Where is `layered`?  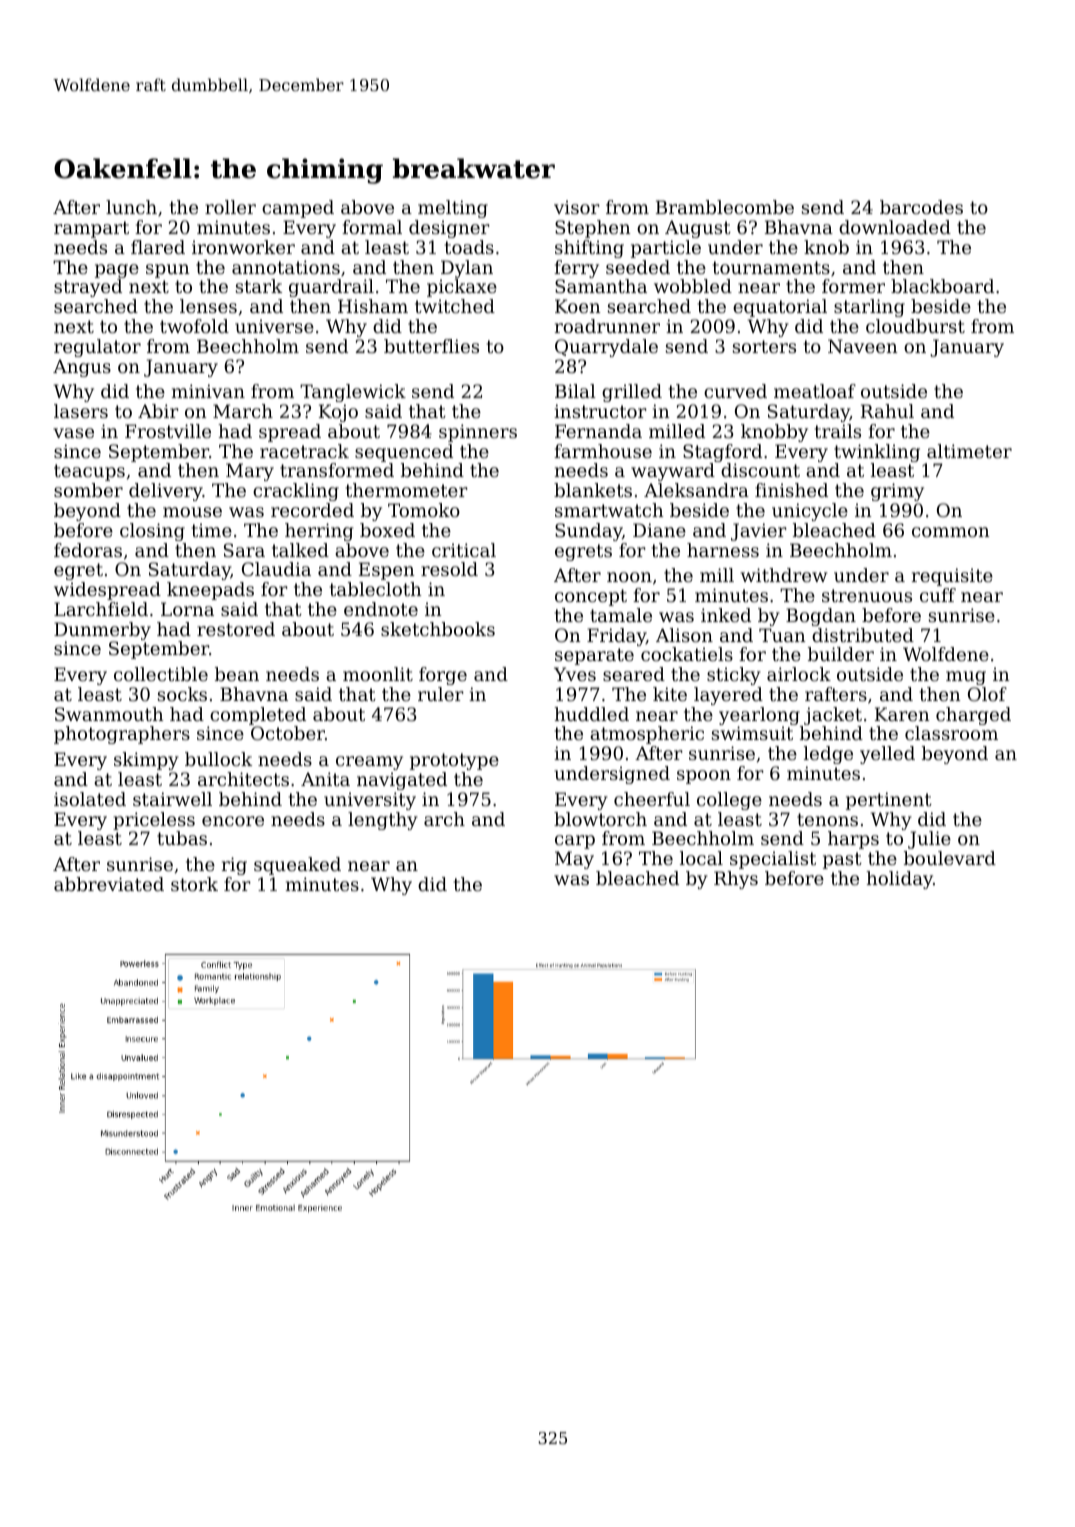 layered is located at coordinates (728, 696).
